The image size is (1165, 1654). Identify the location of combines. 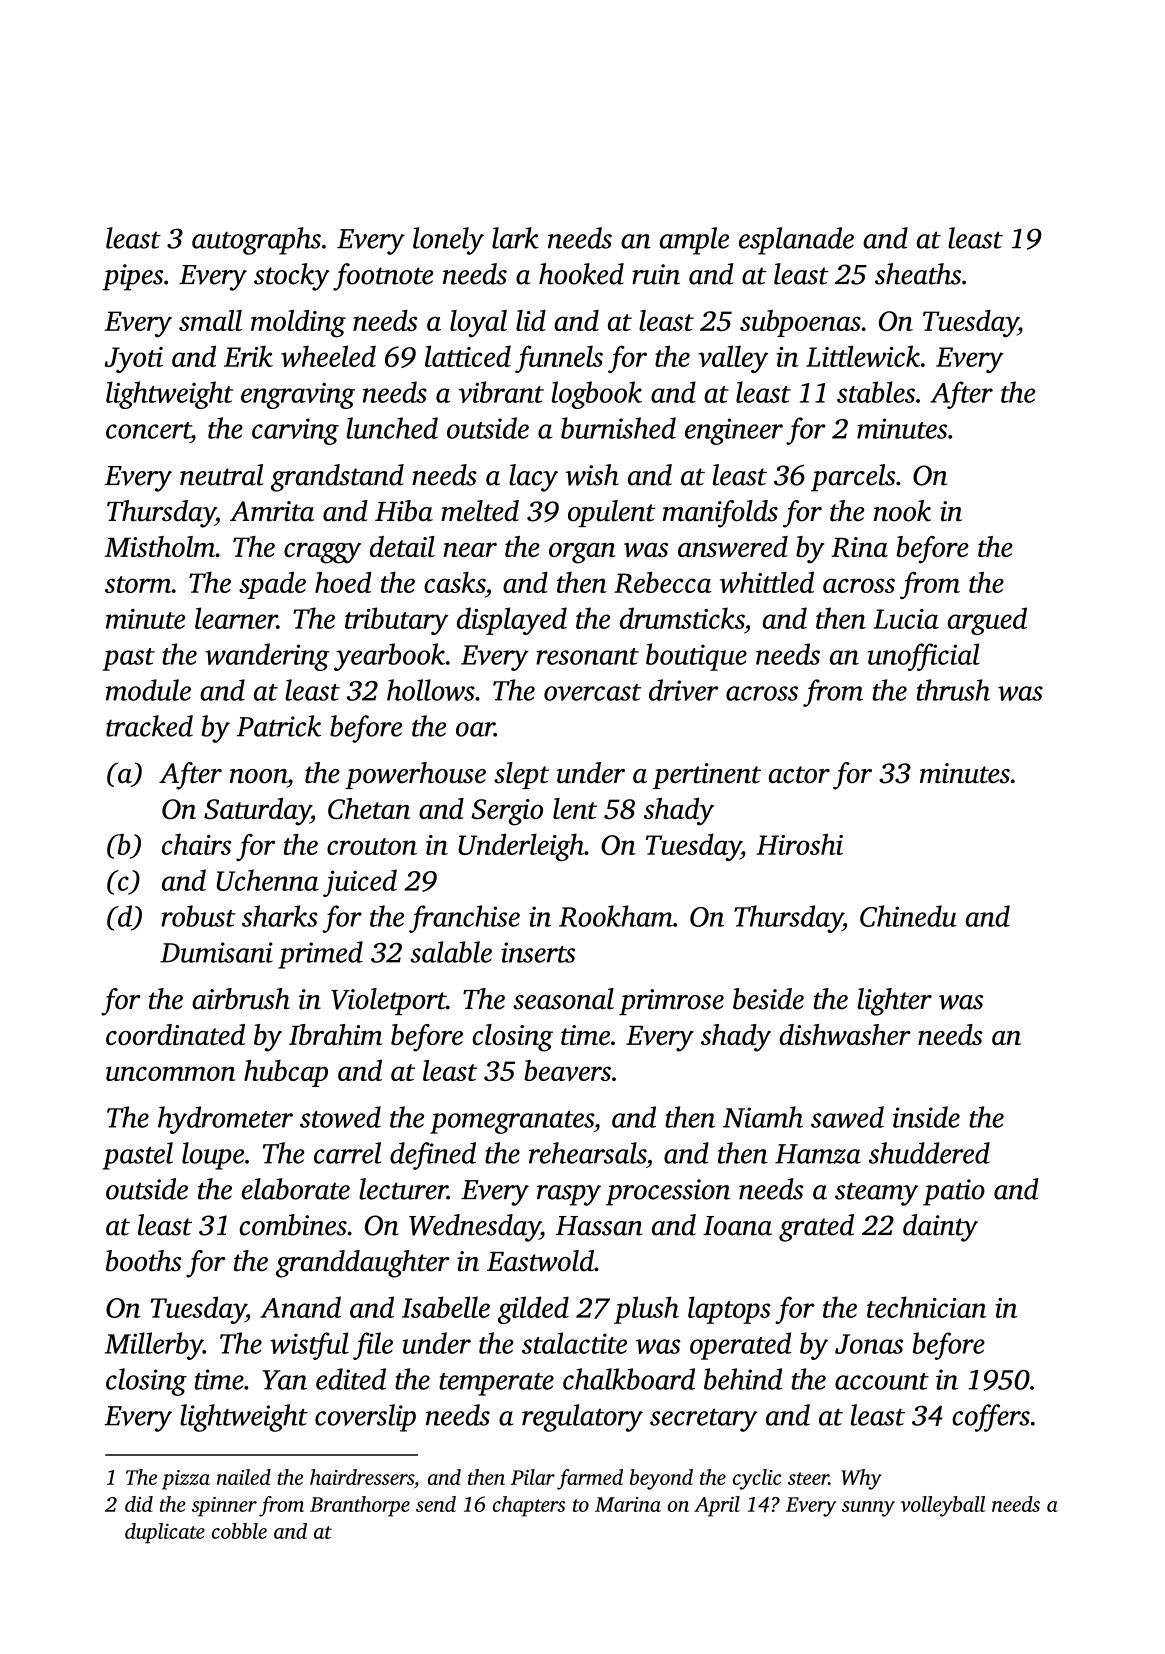
(293, 1225).
